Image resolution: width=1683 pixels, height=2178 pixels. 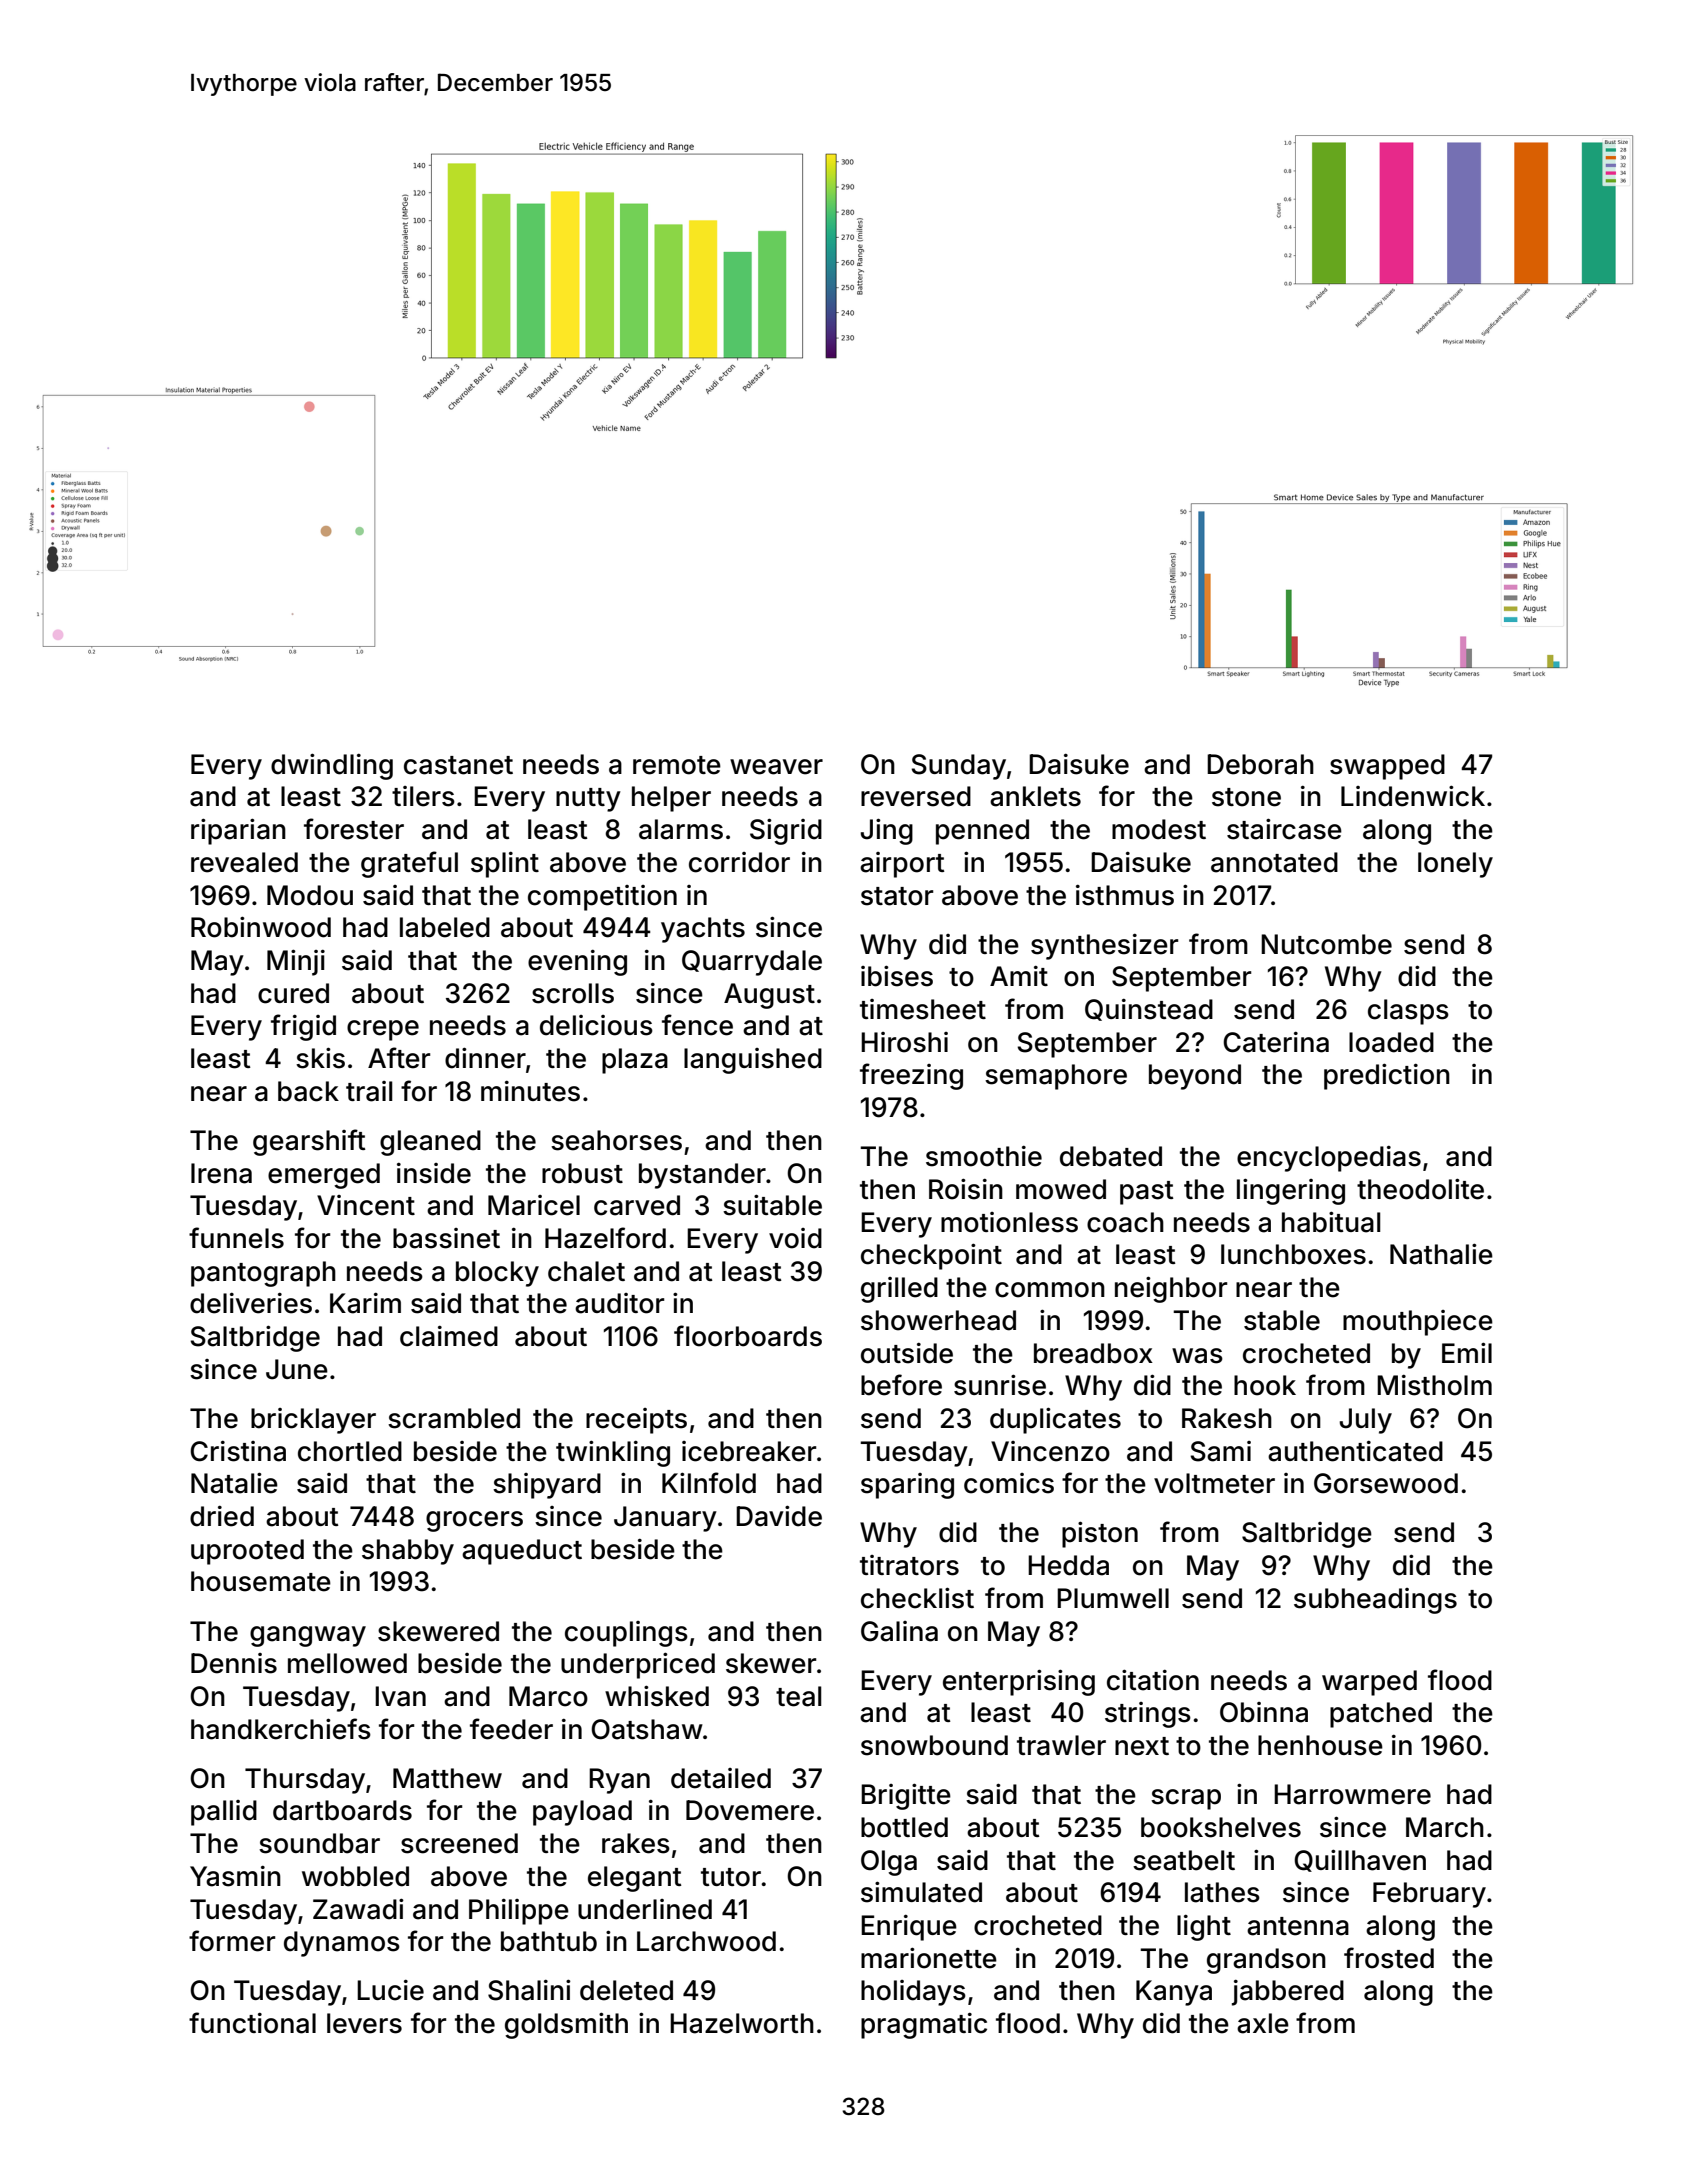 I want to click on teal, so click(x=798, y=1696).
